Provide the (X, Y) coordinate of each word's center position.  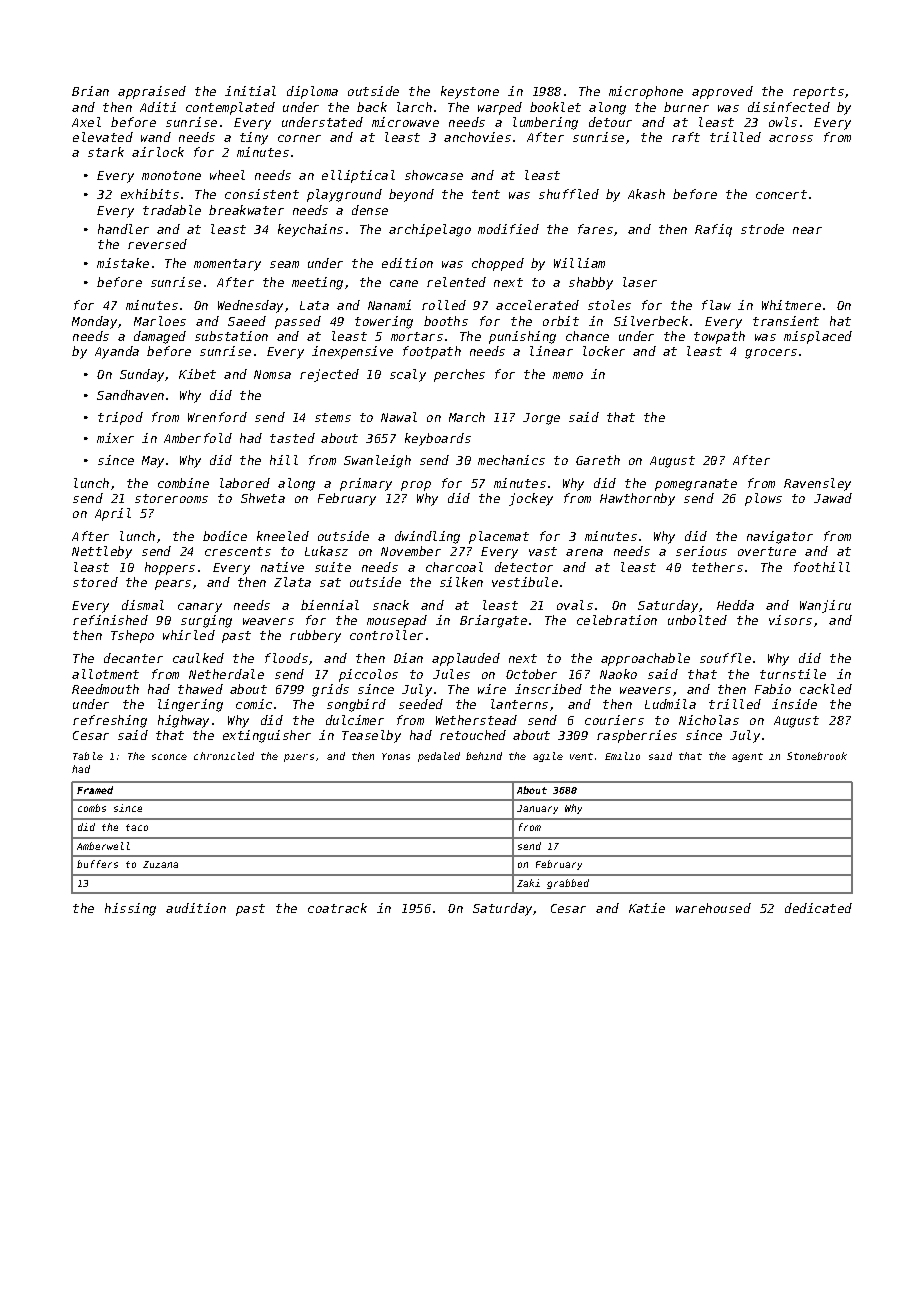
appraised (152, 92)
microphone (646, 92)
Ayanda (117, 352)
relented (456, 282)
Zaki (528, 883)
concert (781, 194)
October (531, 674)
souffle (725, 658)
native (282, 567)
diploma (312, 92)
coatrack (337, 908)
